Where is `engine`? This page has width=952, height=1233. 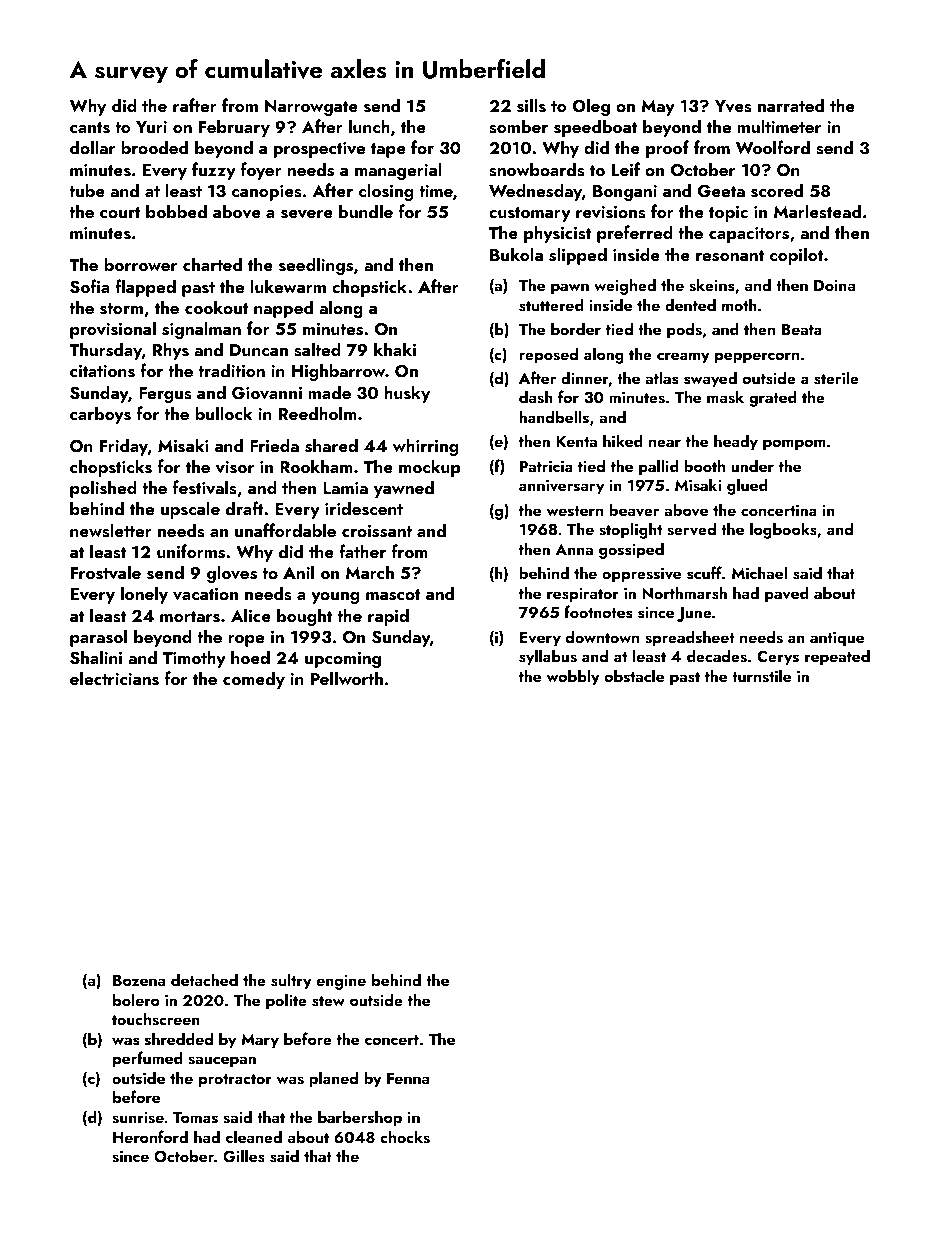
engine is located at coordinates (341, 982).
